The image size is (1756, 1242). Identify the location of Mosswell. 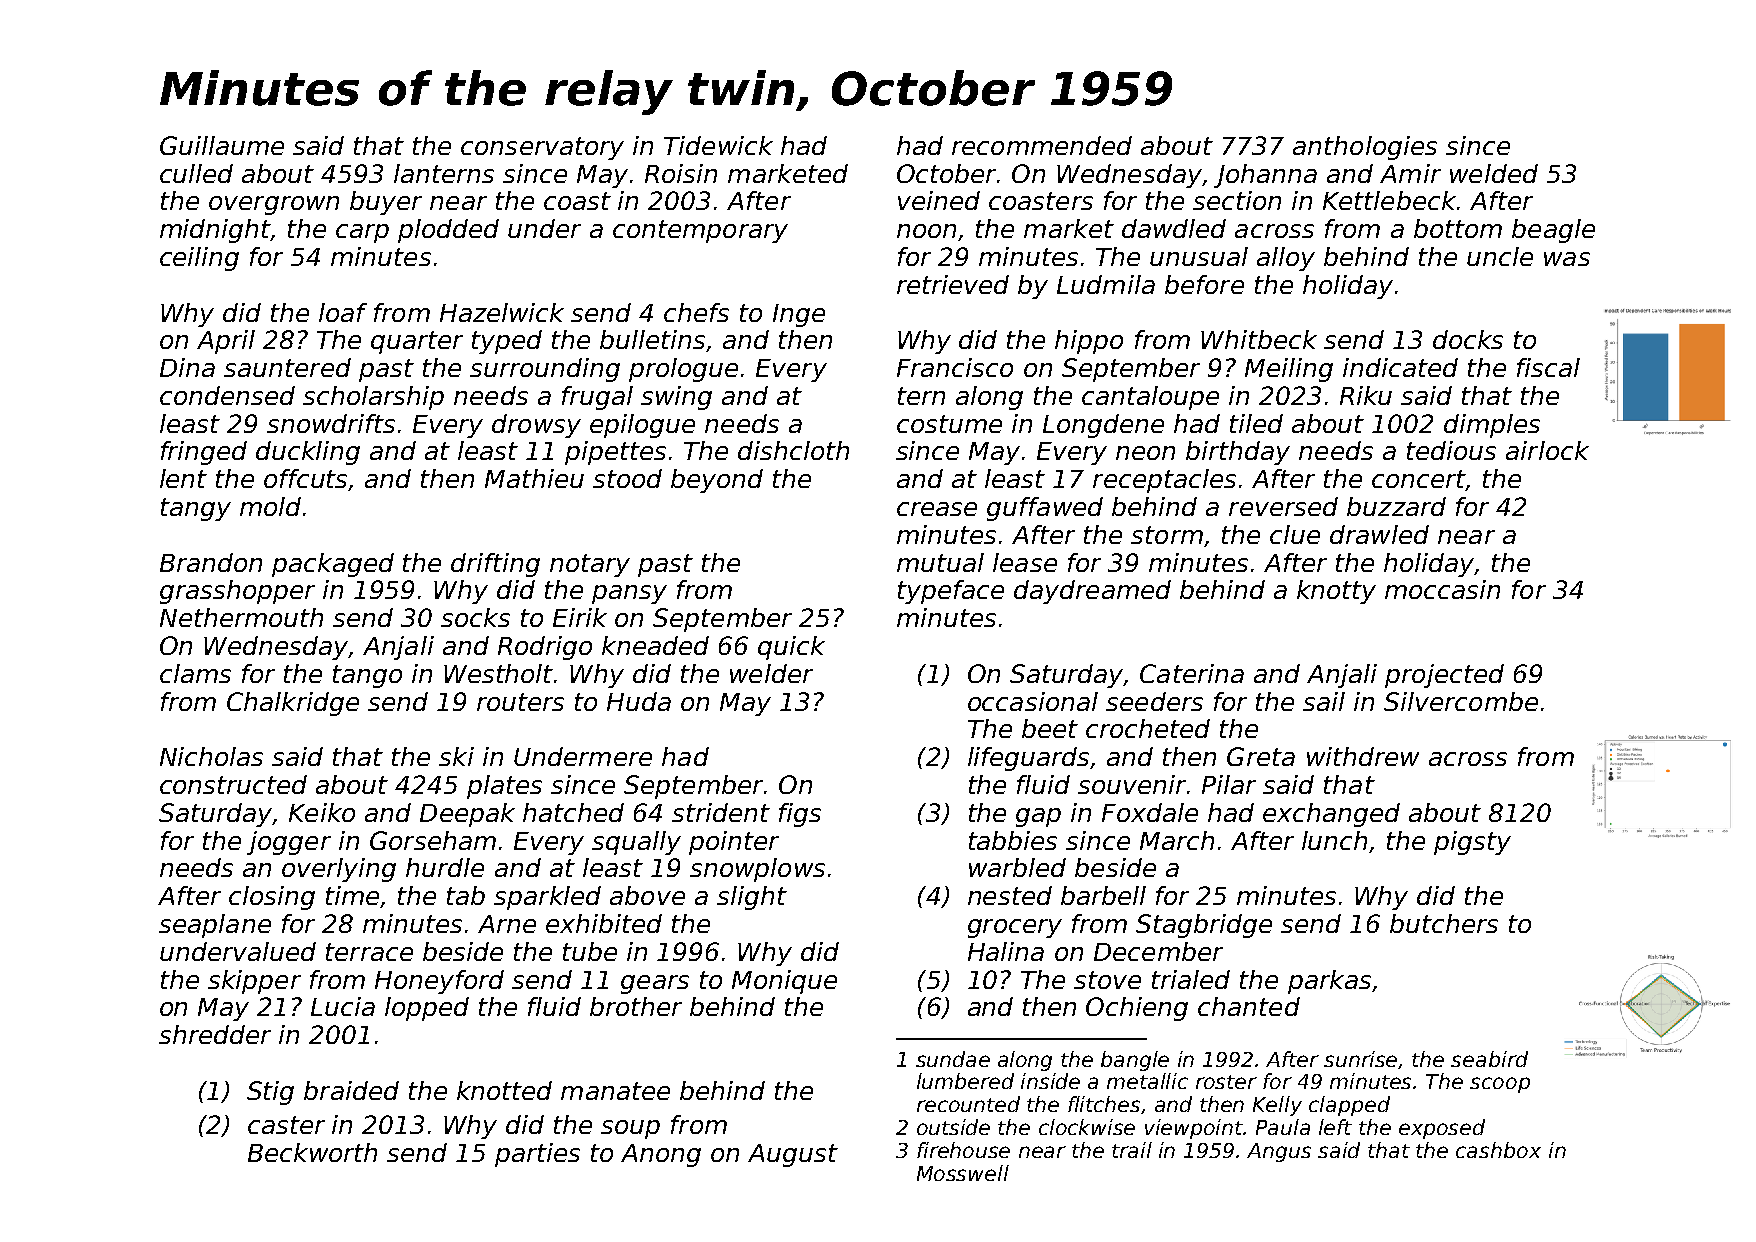
(963, 1173).
